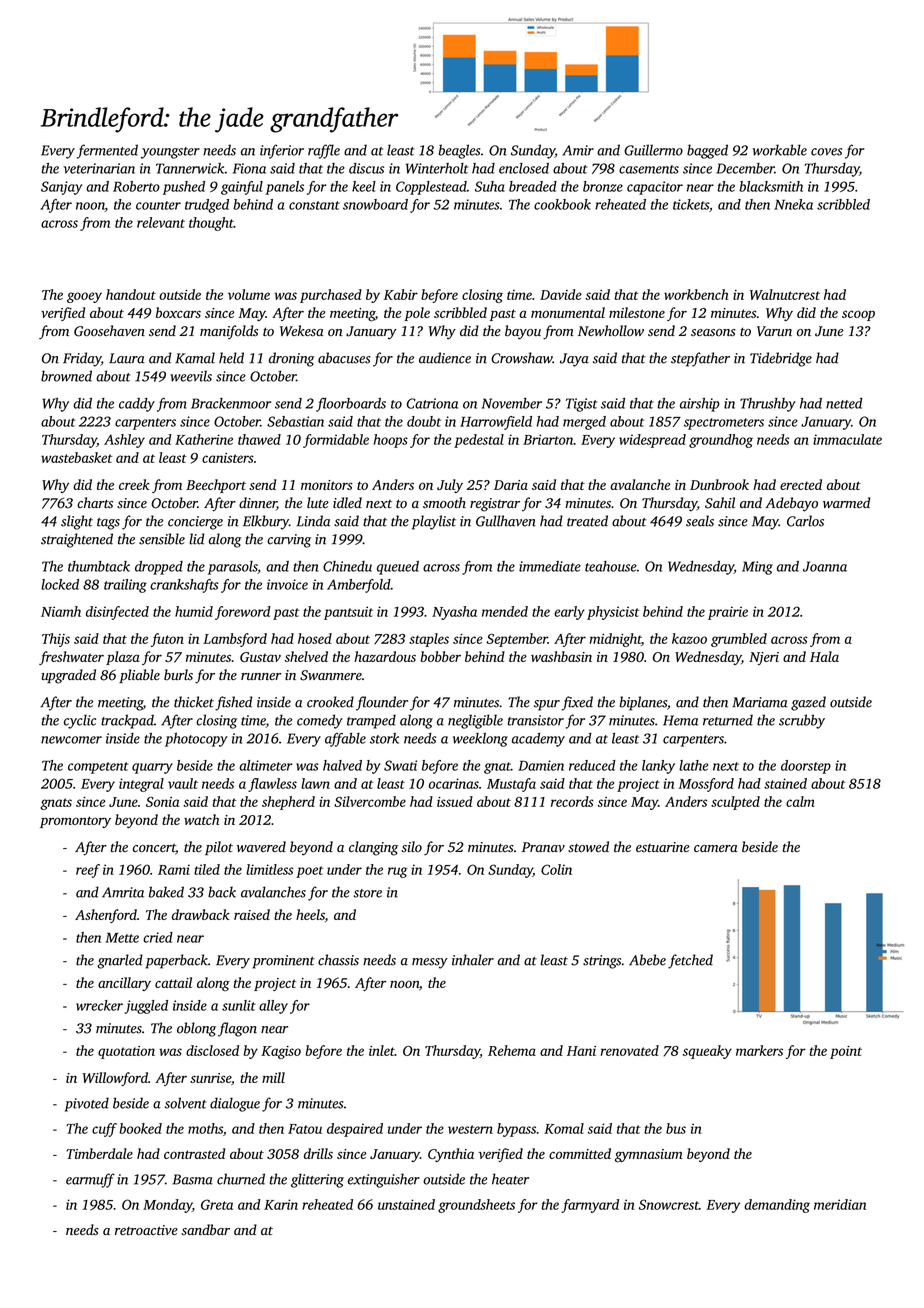  I want to click on coves, so click(826, 152).
